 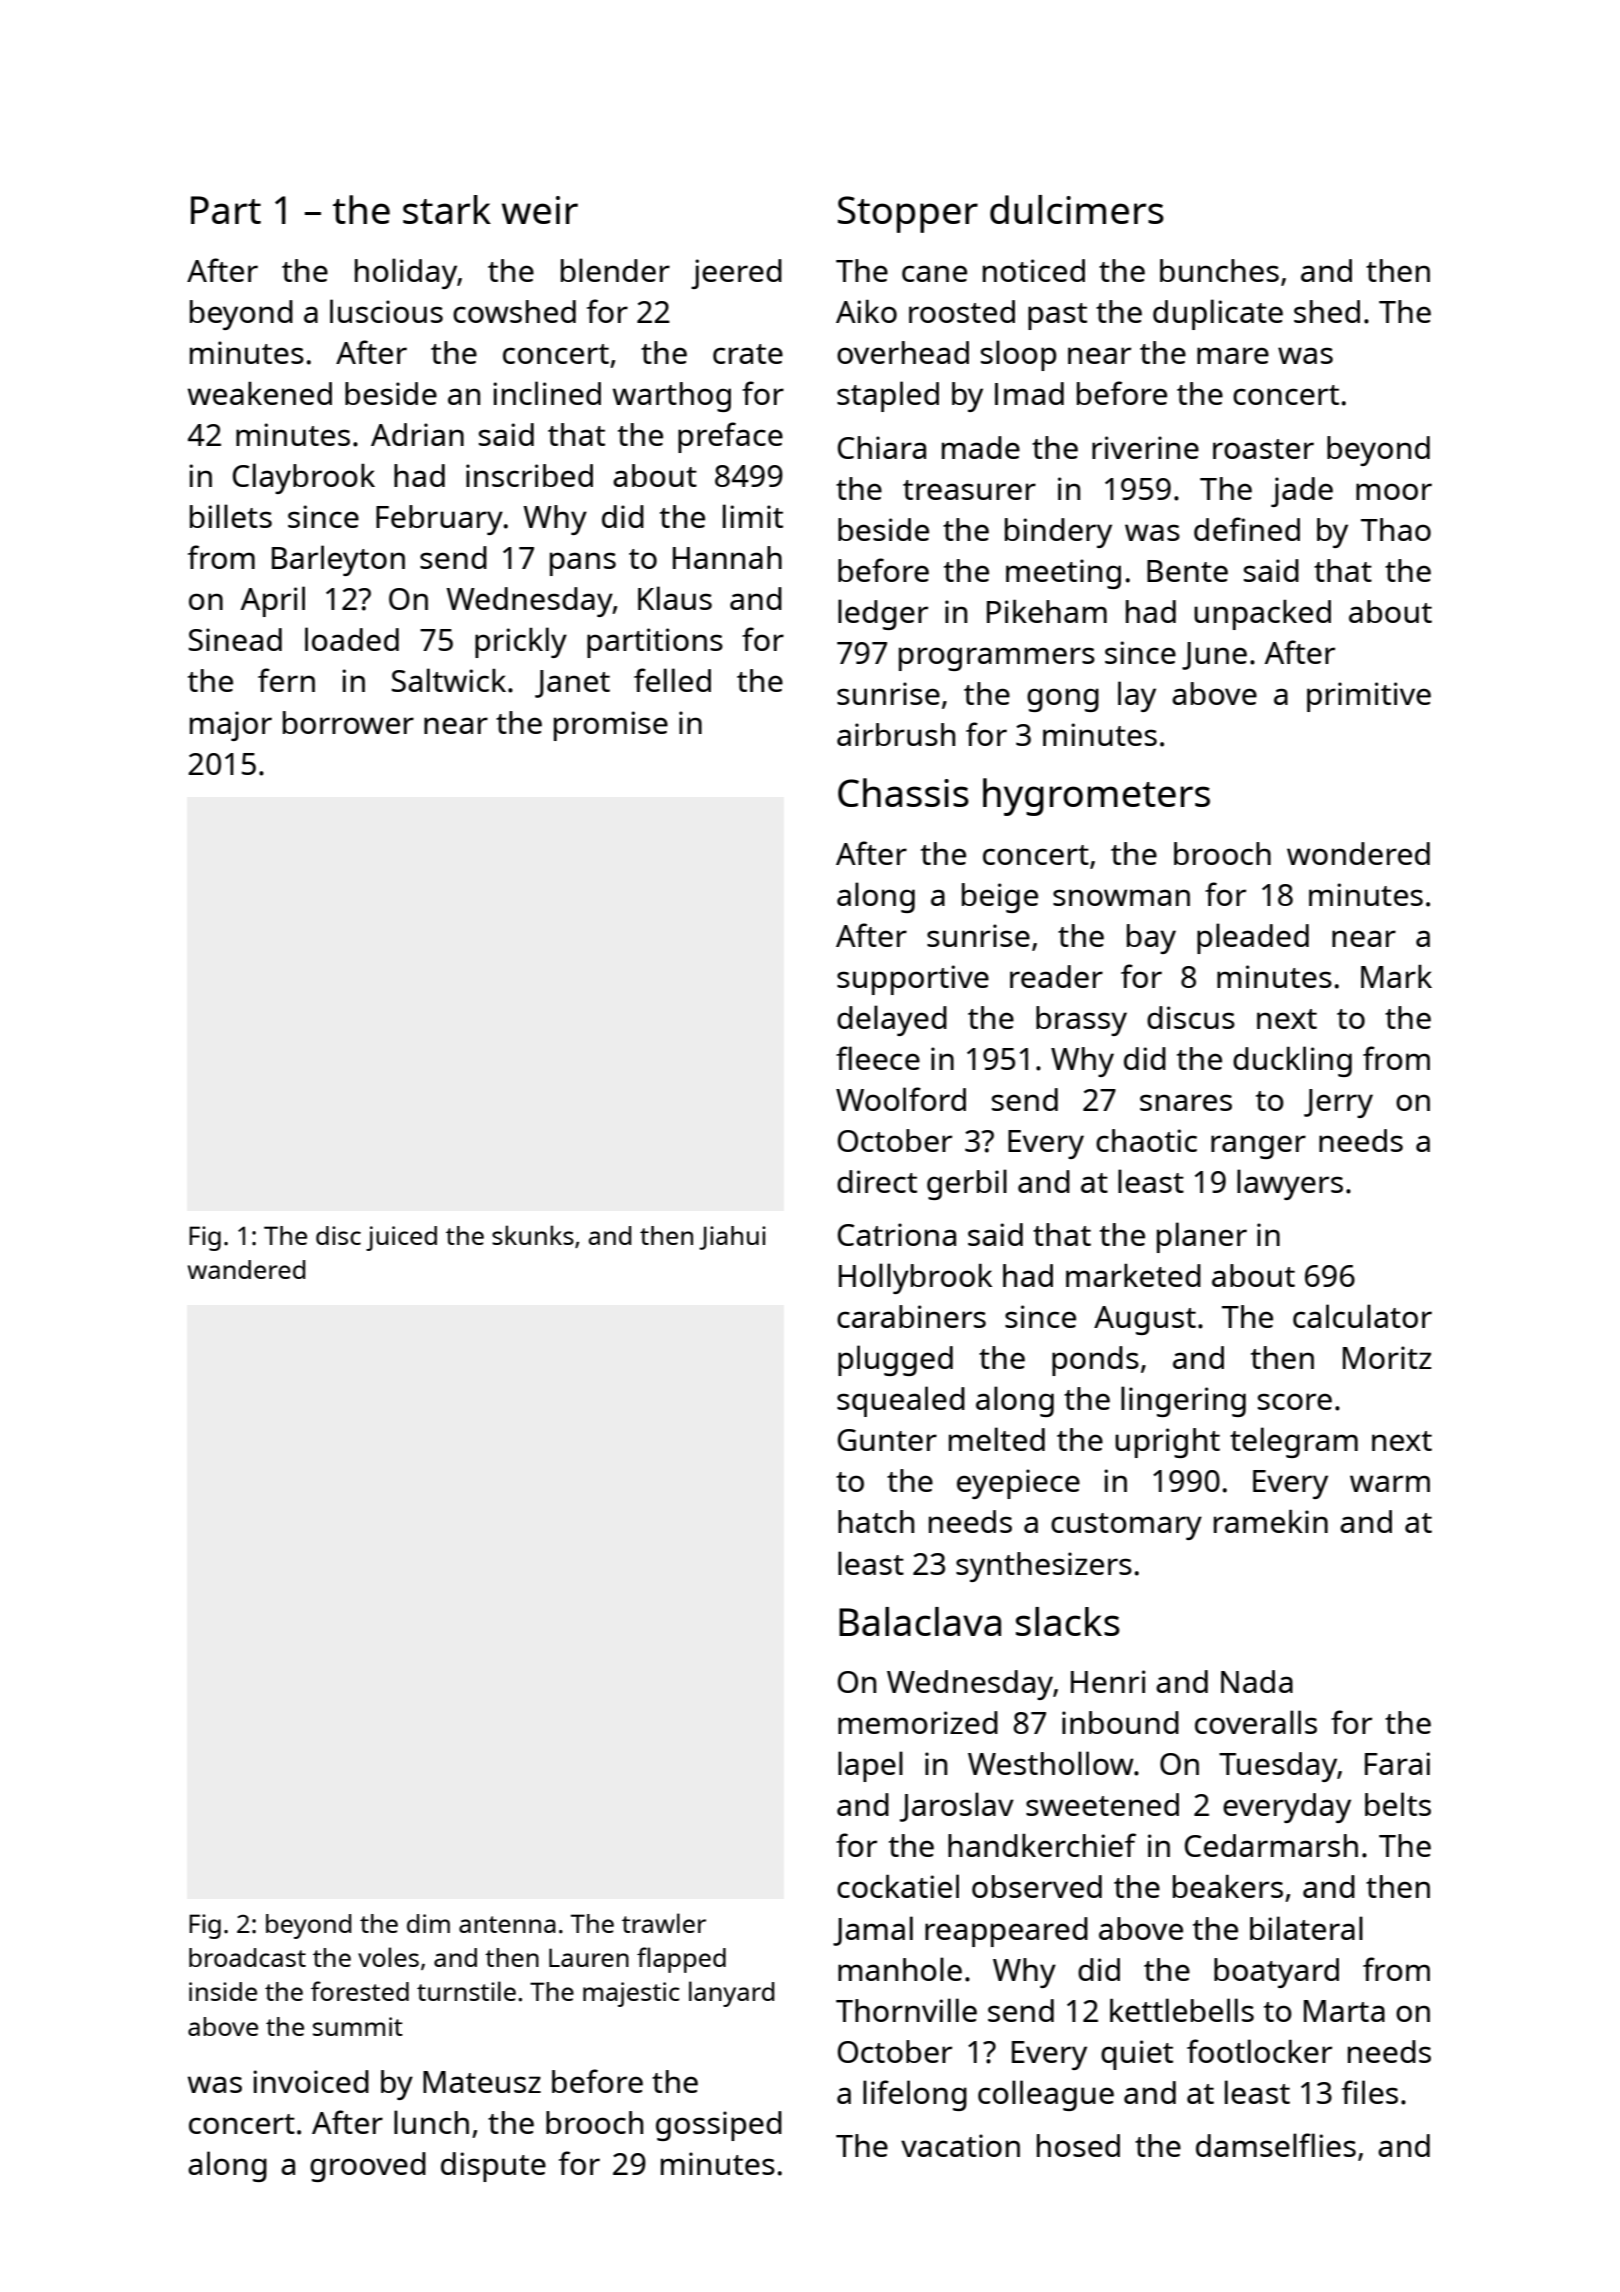 What do you see at coordinates (969, 490) in the image?
I see `treasurer` at bounding box center [969, 490].
